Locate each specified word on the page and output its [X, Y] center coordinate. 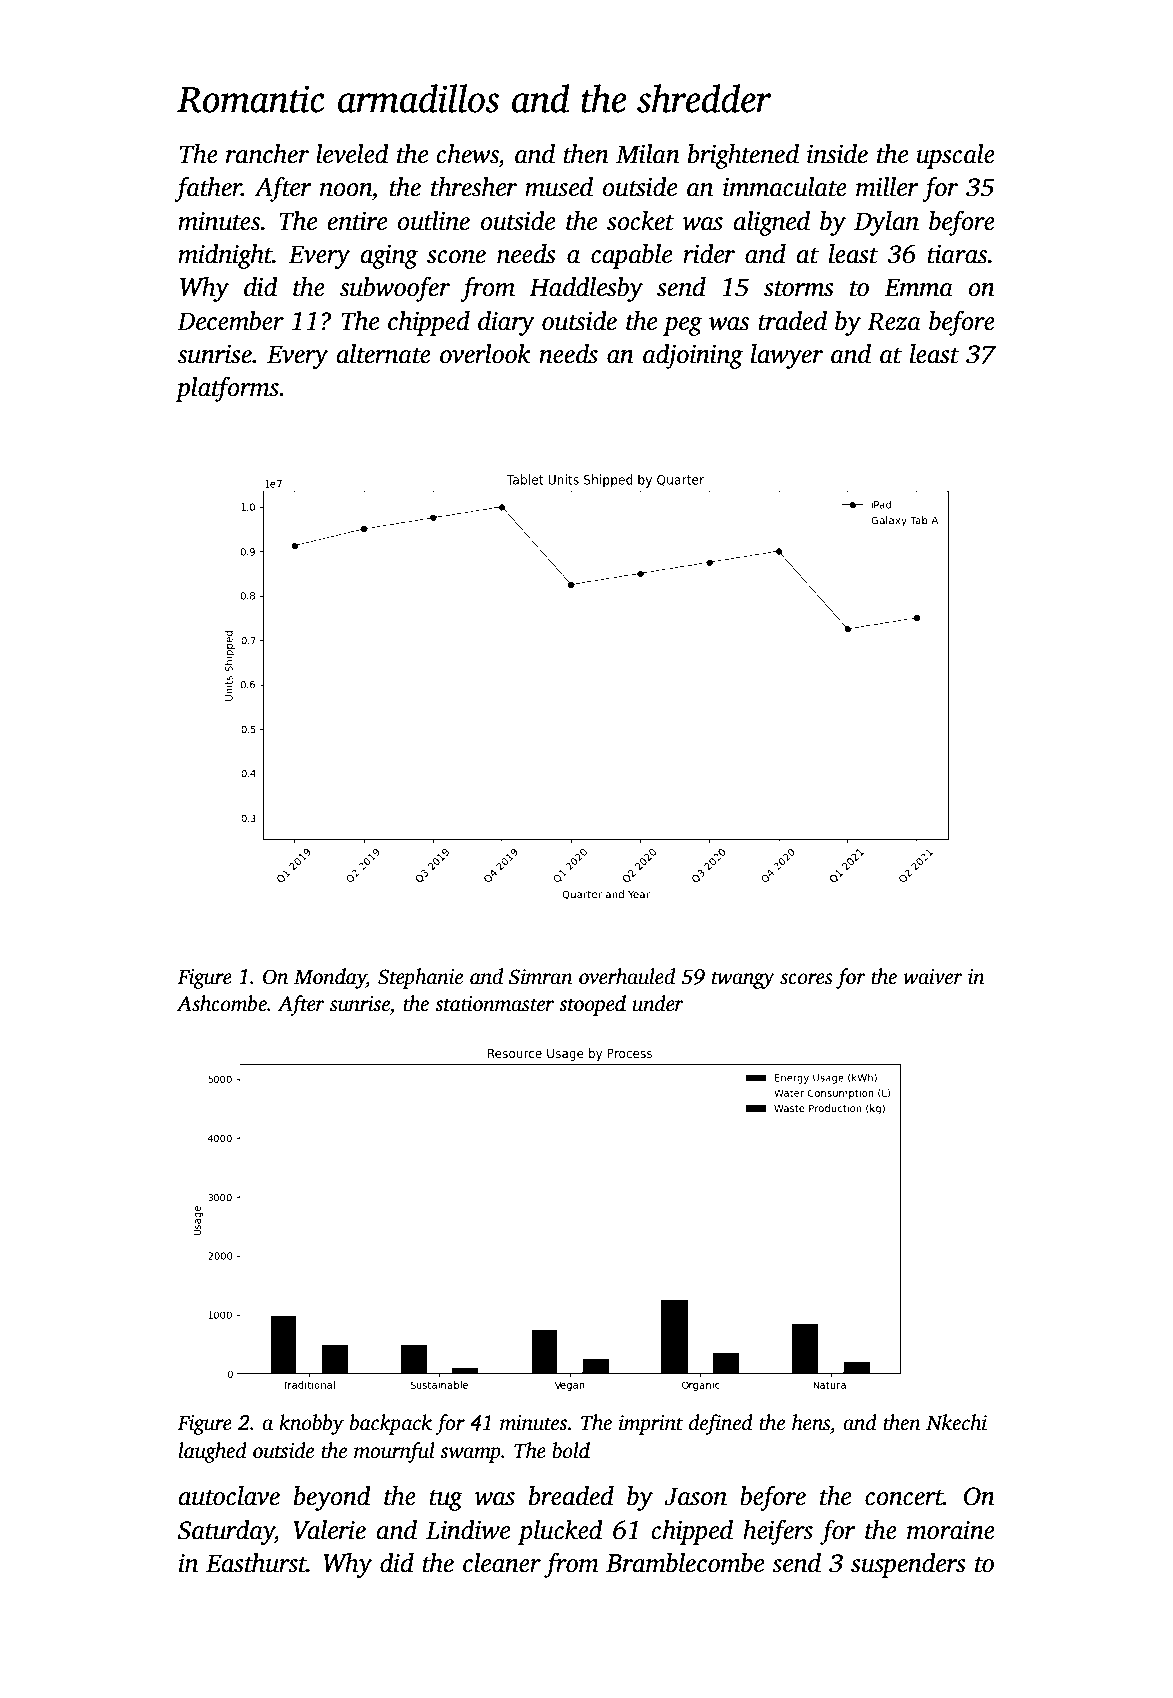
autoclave [229, 1496]
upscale [955, 156]
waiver [933, 977]
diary [506, 323]
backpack [391, 1424]
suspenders [908, 1565]
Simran [541, 977]
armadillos [418, 98]
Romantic [251, 99]
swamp [470, 1455]
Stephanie [420, 978]
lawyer [787, 356]
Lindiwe [468, 1530]
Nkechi [956, 1422]
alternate [383, 354]
